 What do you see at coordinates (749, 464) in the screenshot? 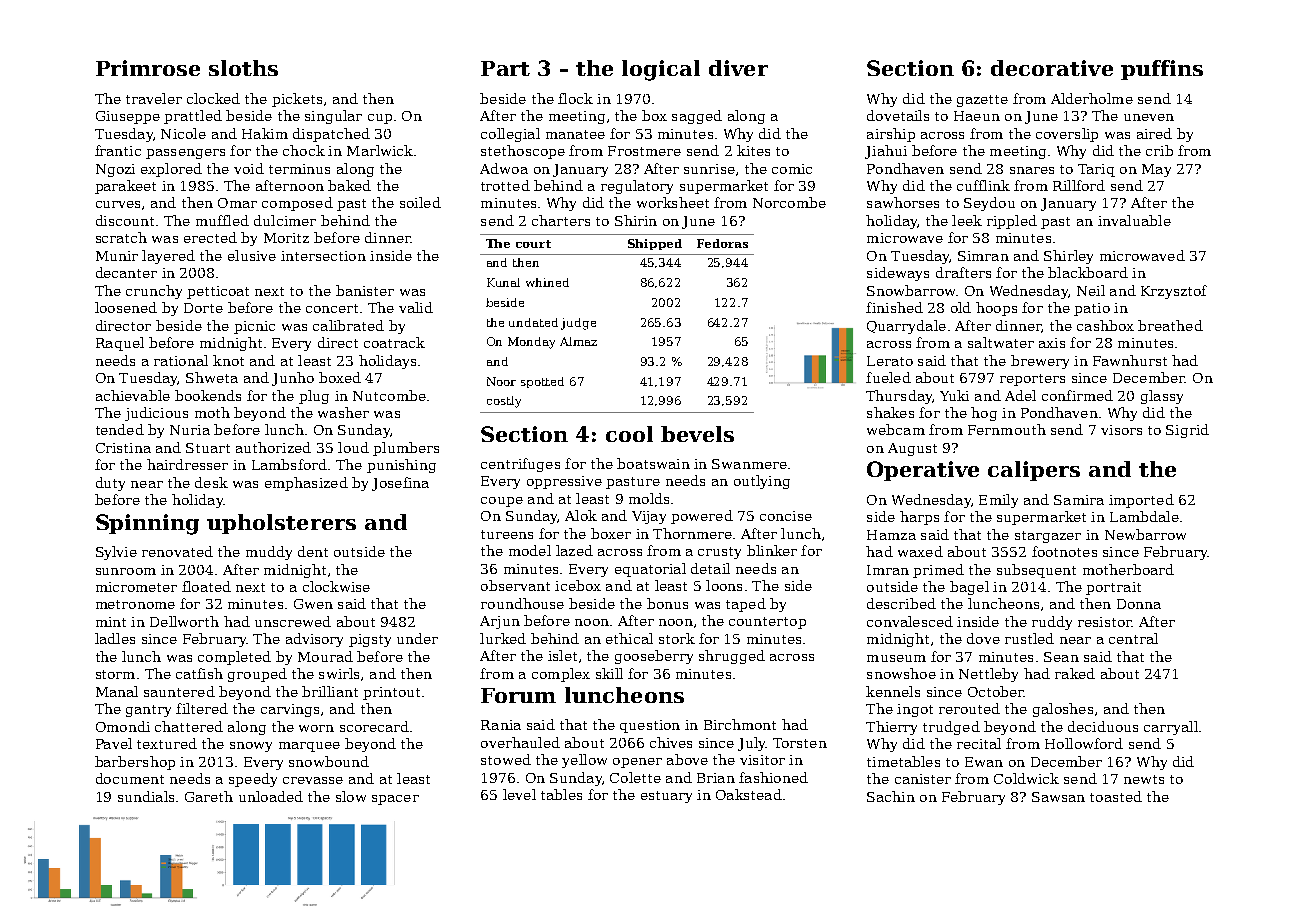
I see `Swanmere` at bounding box center [749, 464].
